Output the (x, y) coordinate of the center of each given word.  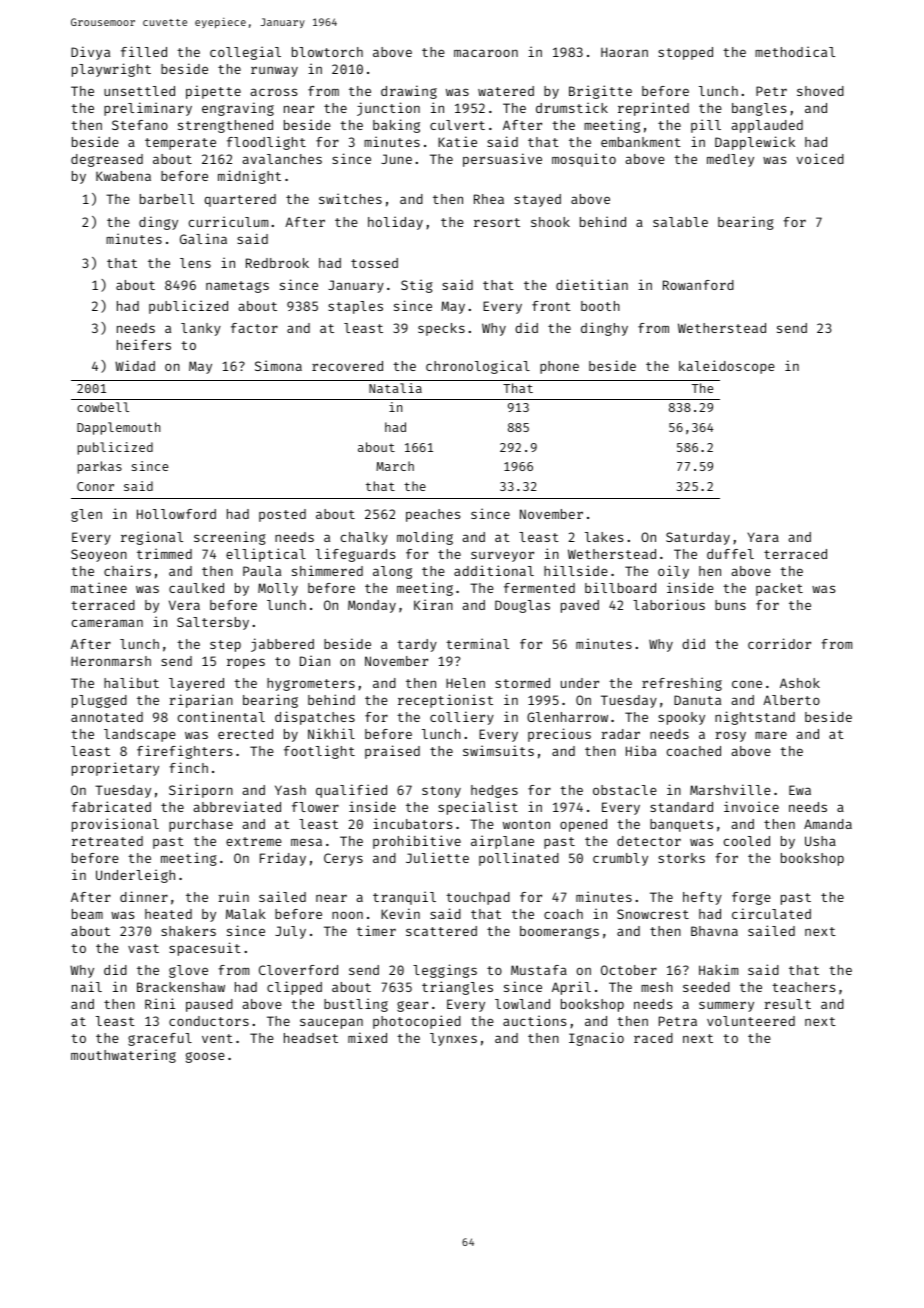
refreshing (682, 684)
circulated (771, 913)
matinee (99, 587)
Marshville (730, 789)
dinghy (604, 329)
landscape (140, 735)
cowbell (103, 407)
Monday (372, 606)
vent (217, 1038)
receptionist (445, 701)
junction (388, 109)
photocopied (417, 1022)
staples (355, 307)
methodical (795, 51)
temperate (180, 144)
